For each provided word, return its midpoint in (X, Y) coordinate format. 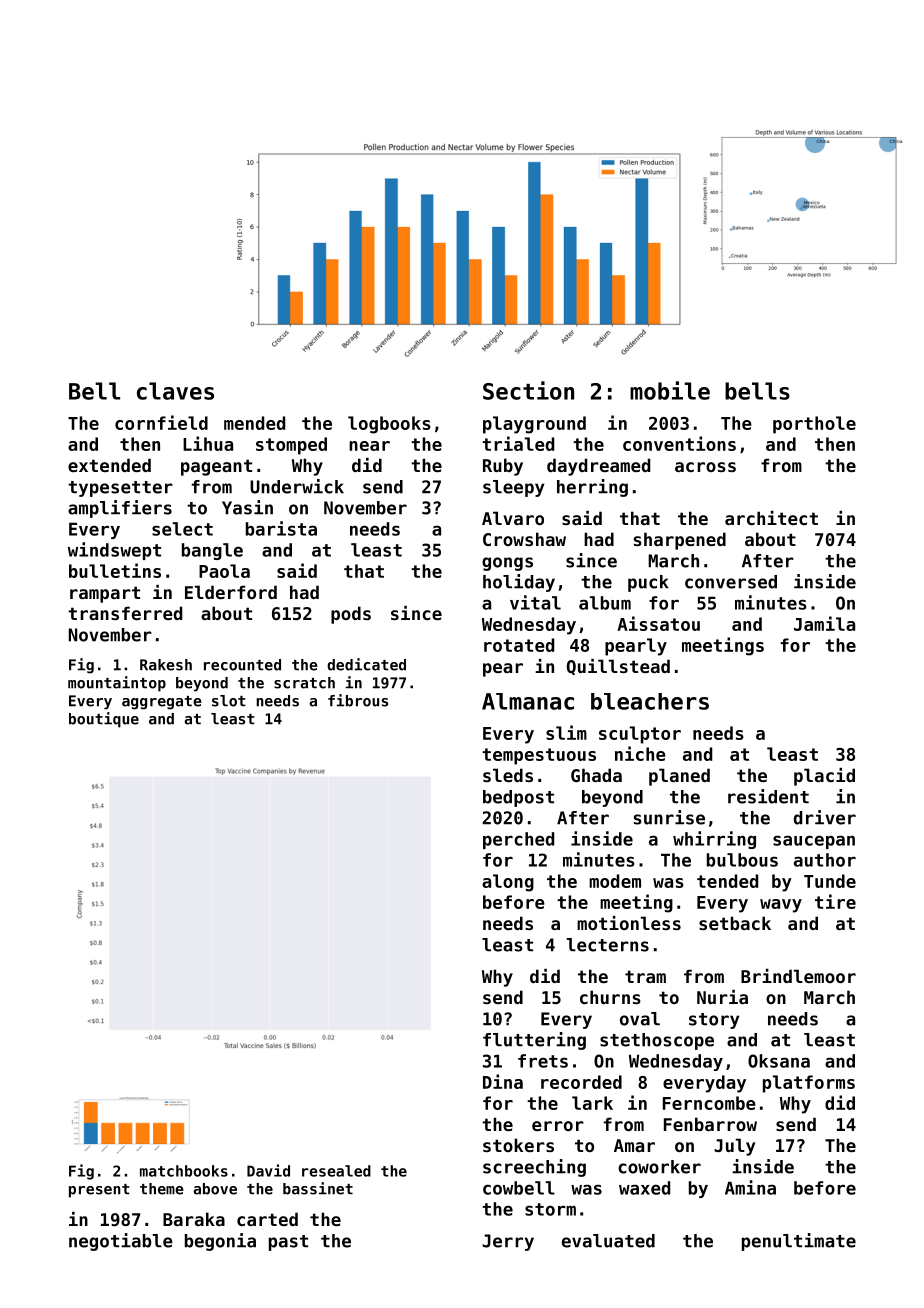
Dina (503, 1081)
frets (543, 1061)
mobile (670, 390)
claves (175, 391)
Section (528, 390)
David (268, 1170)
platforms (809, 1084)
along (508, 883)
